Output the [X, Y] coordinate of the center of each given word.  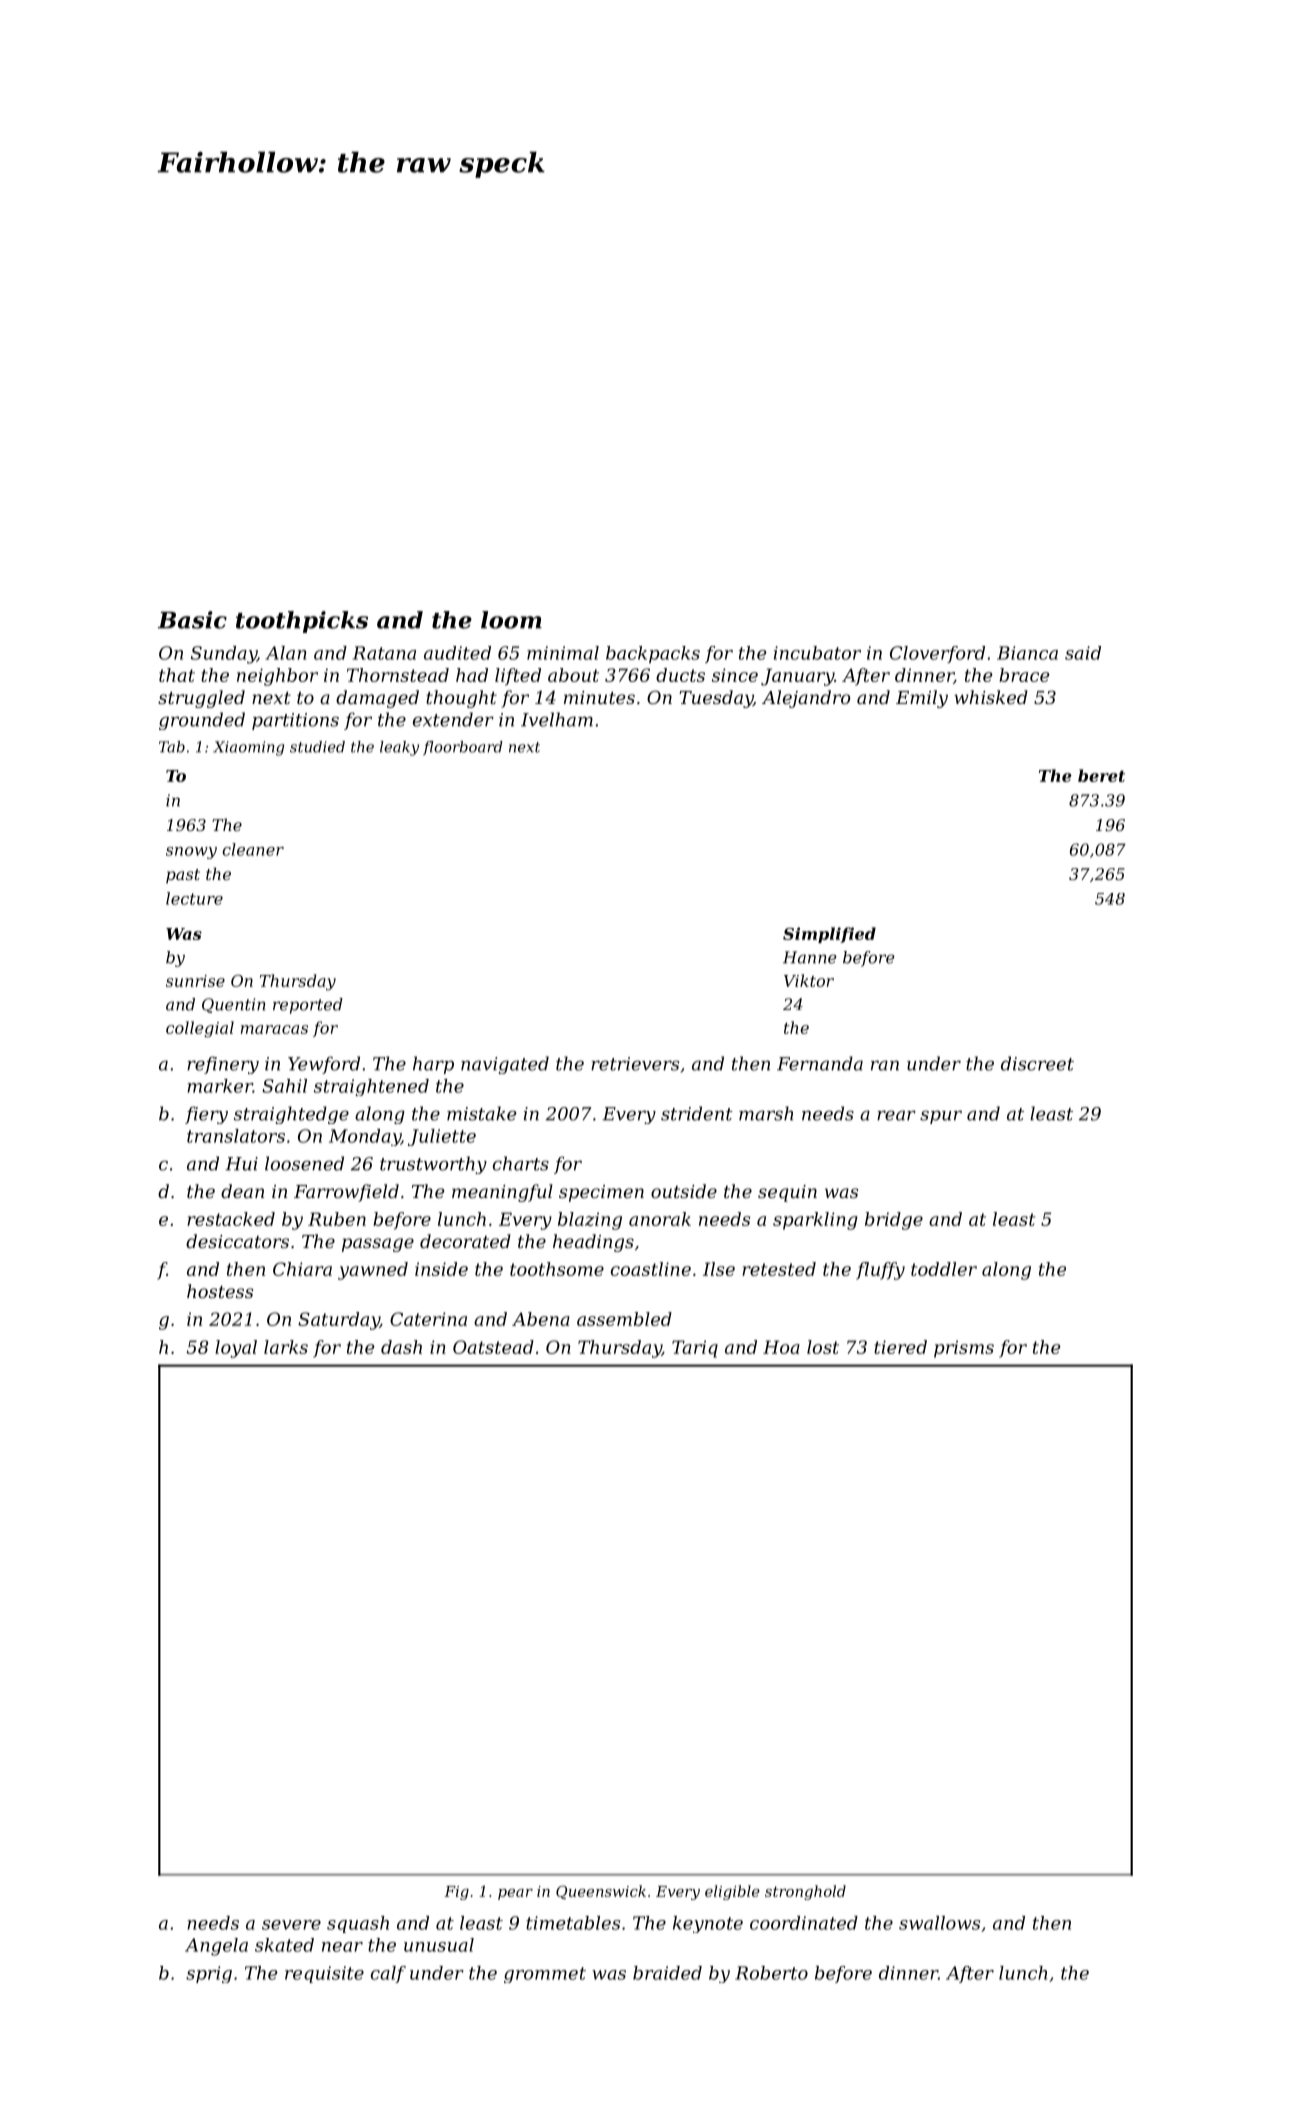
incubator [817, 653]
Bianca [1027, 653]
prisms [964, 1349]
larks [286, 1347]
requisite [324, 1974]
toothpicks [302, 622]
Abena [541, 1319]
